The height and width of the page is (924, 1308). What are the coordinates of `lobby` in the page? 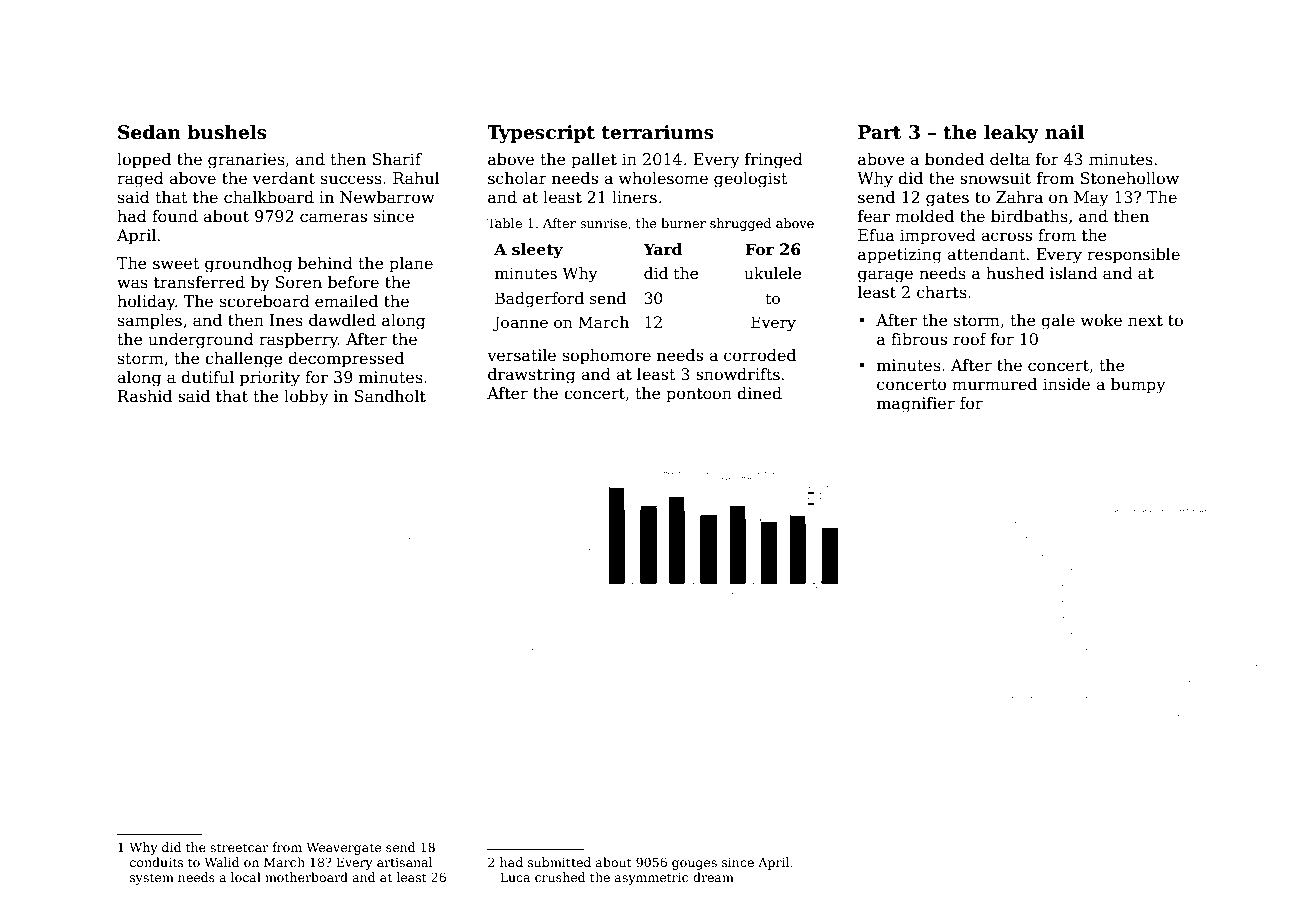 It's located at (306, 398).
